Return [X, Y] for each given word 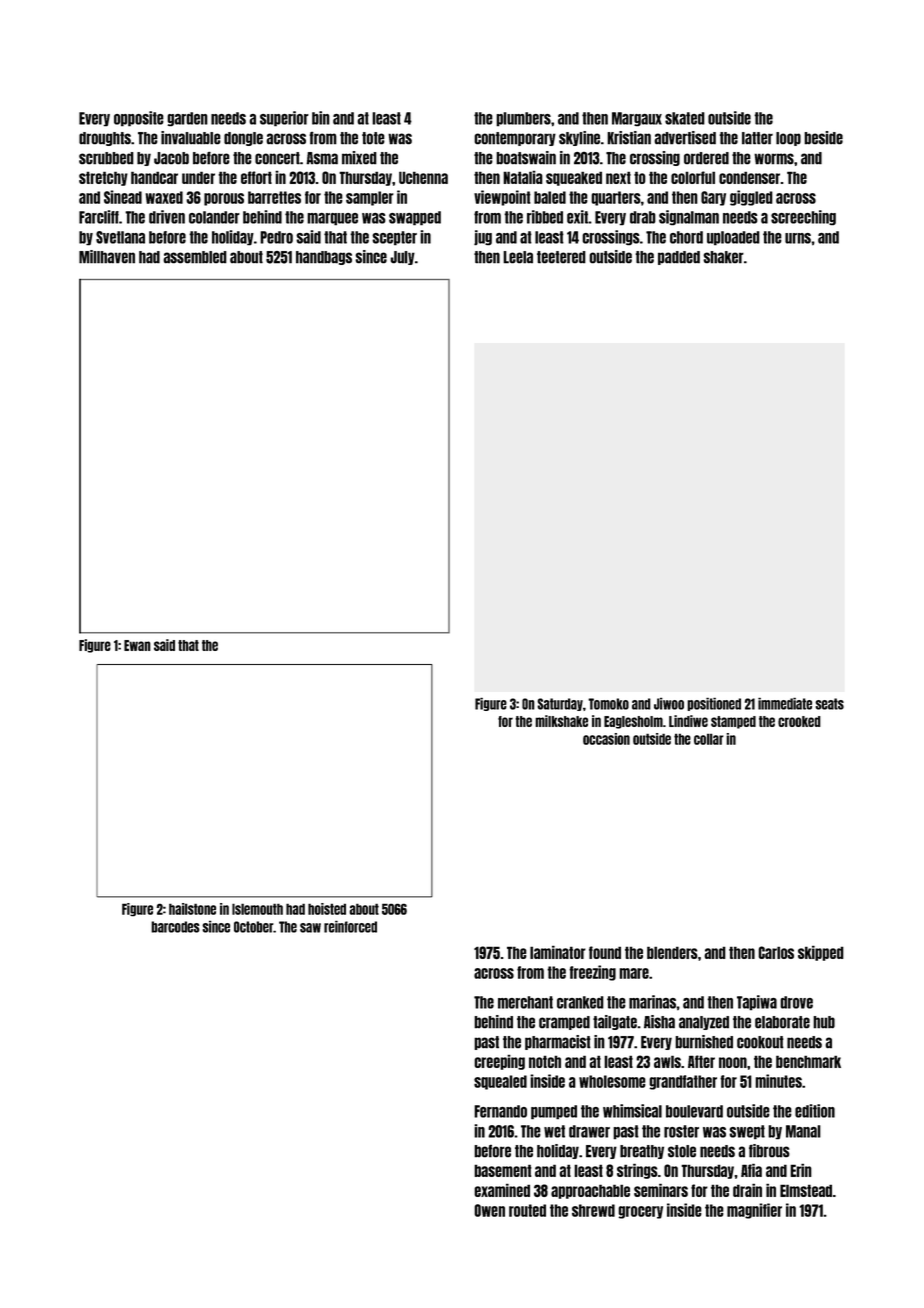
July [402, 258]
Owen [489, 1210]
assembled [195, 257]
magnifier [754, 1211]
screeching [803, 217]
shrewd [593, 1210]
